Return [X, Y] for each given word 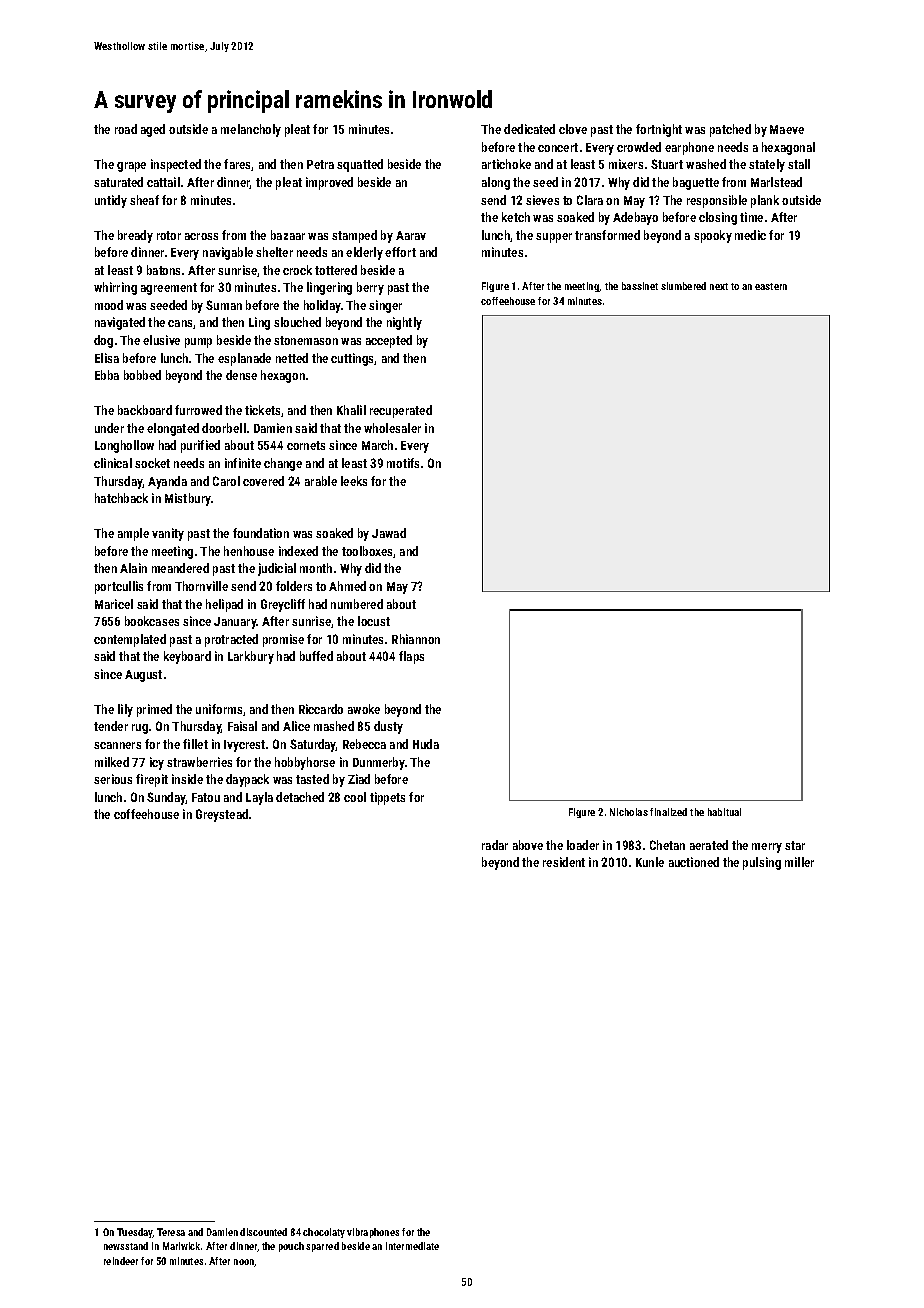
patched [730, 130]
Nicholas [629, 812]
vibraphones [373, 1233]
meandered [180, 568]
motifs [403, 463]
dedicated [529, 129]
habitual [724, 812]
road [126, 129]
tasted [312, 779]
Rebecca [364, 744]
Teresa [171, 1232]
